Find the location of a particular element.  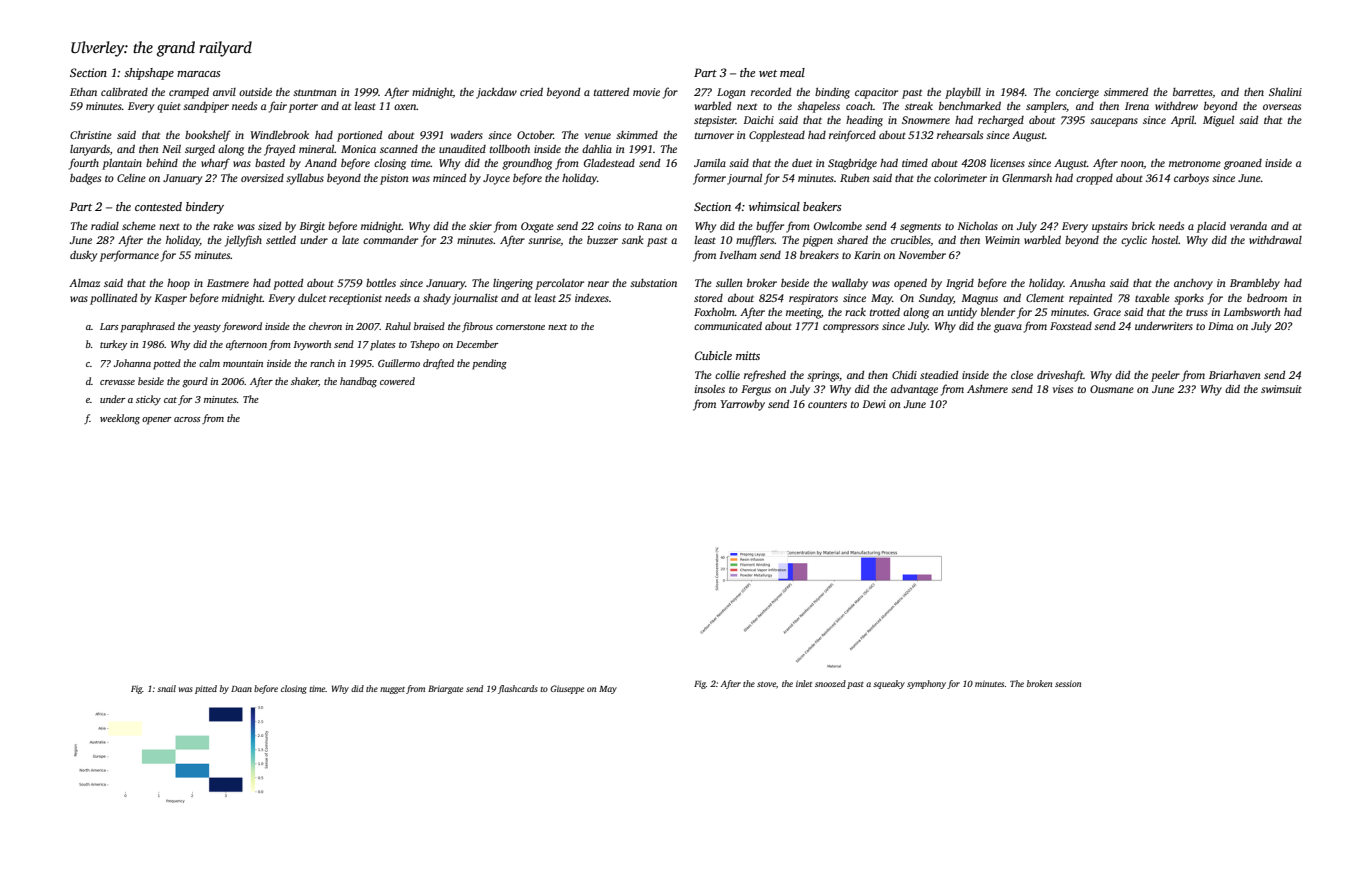

nugget is located at coordinates (392, 690).
